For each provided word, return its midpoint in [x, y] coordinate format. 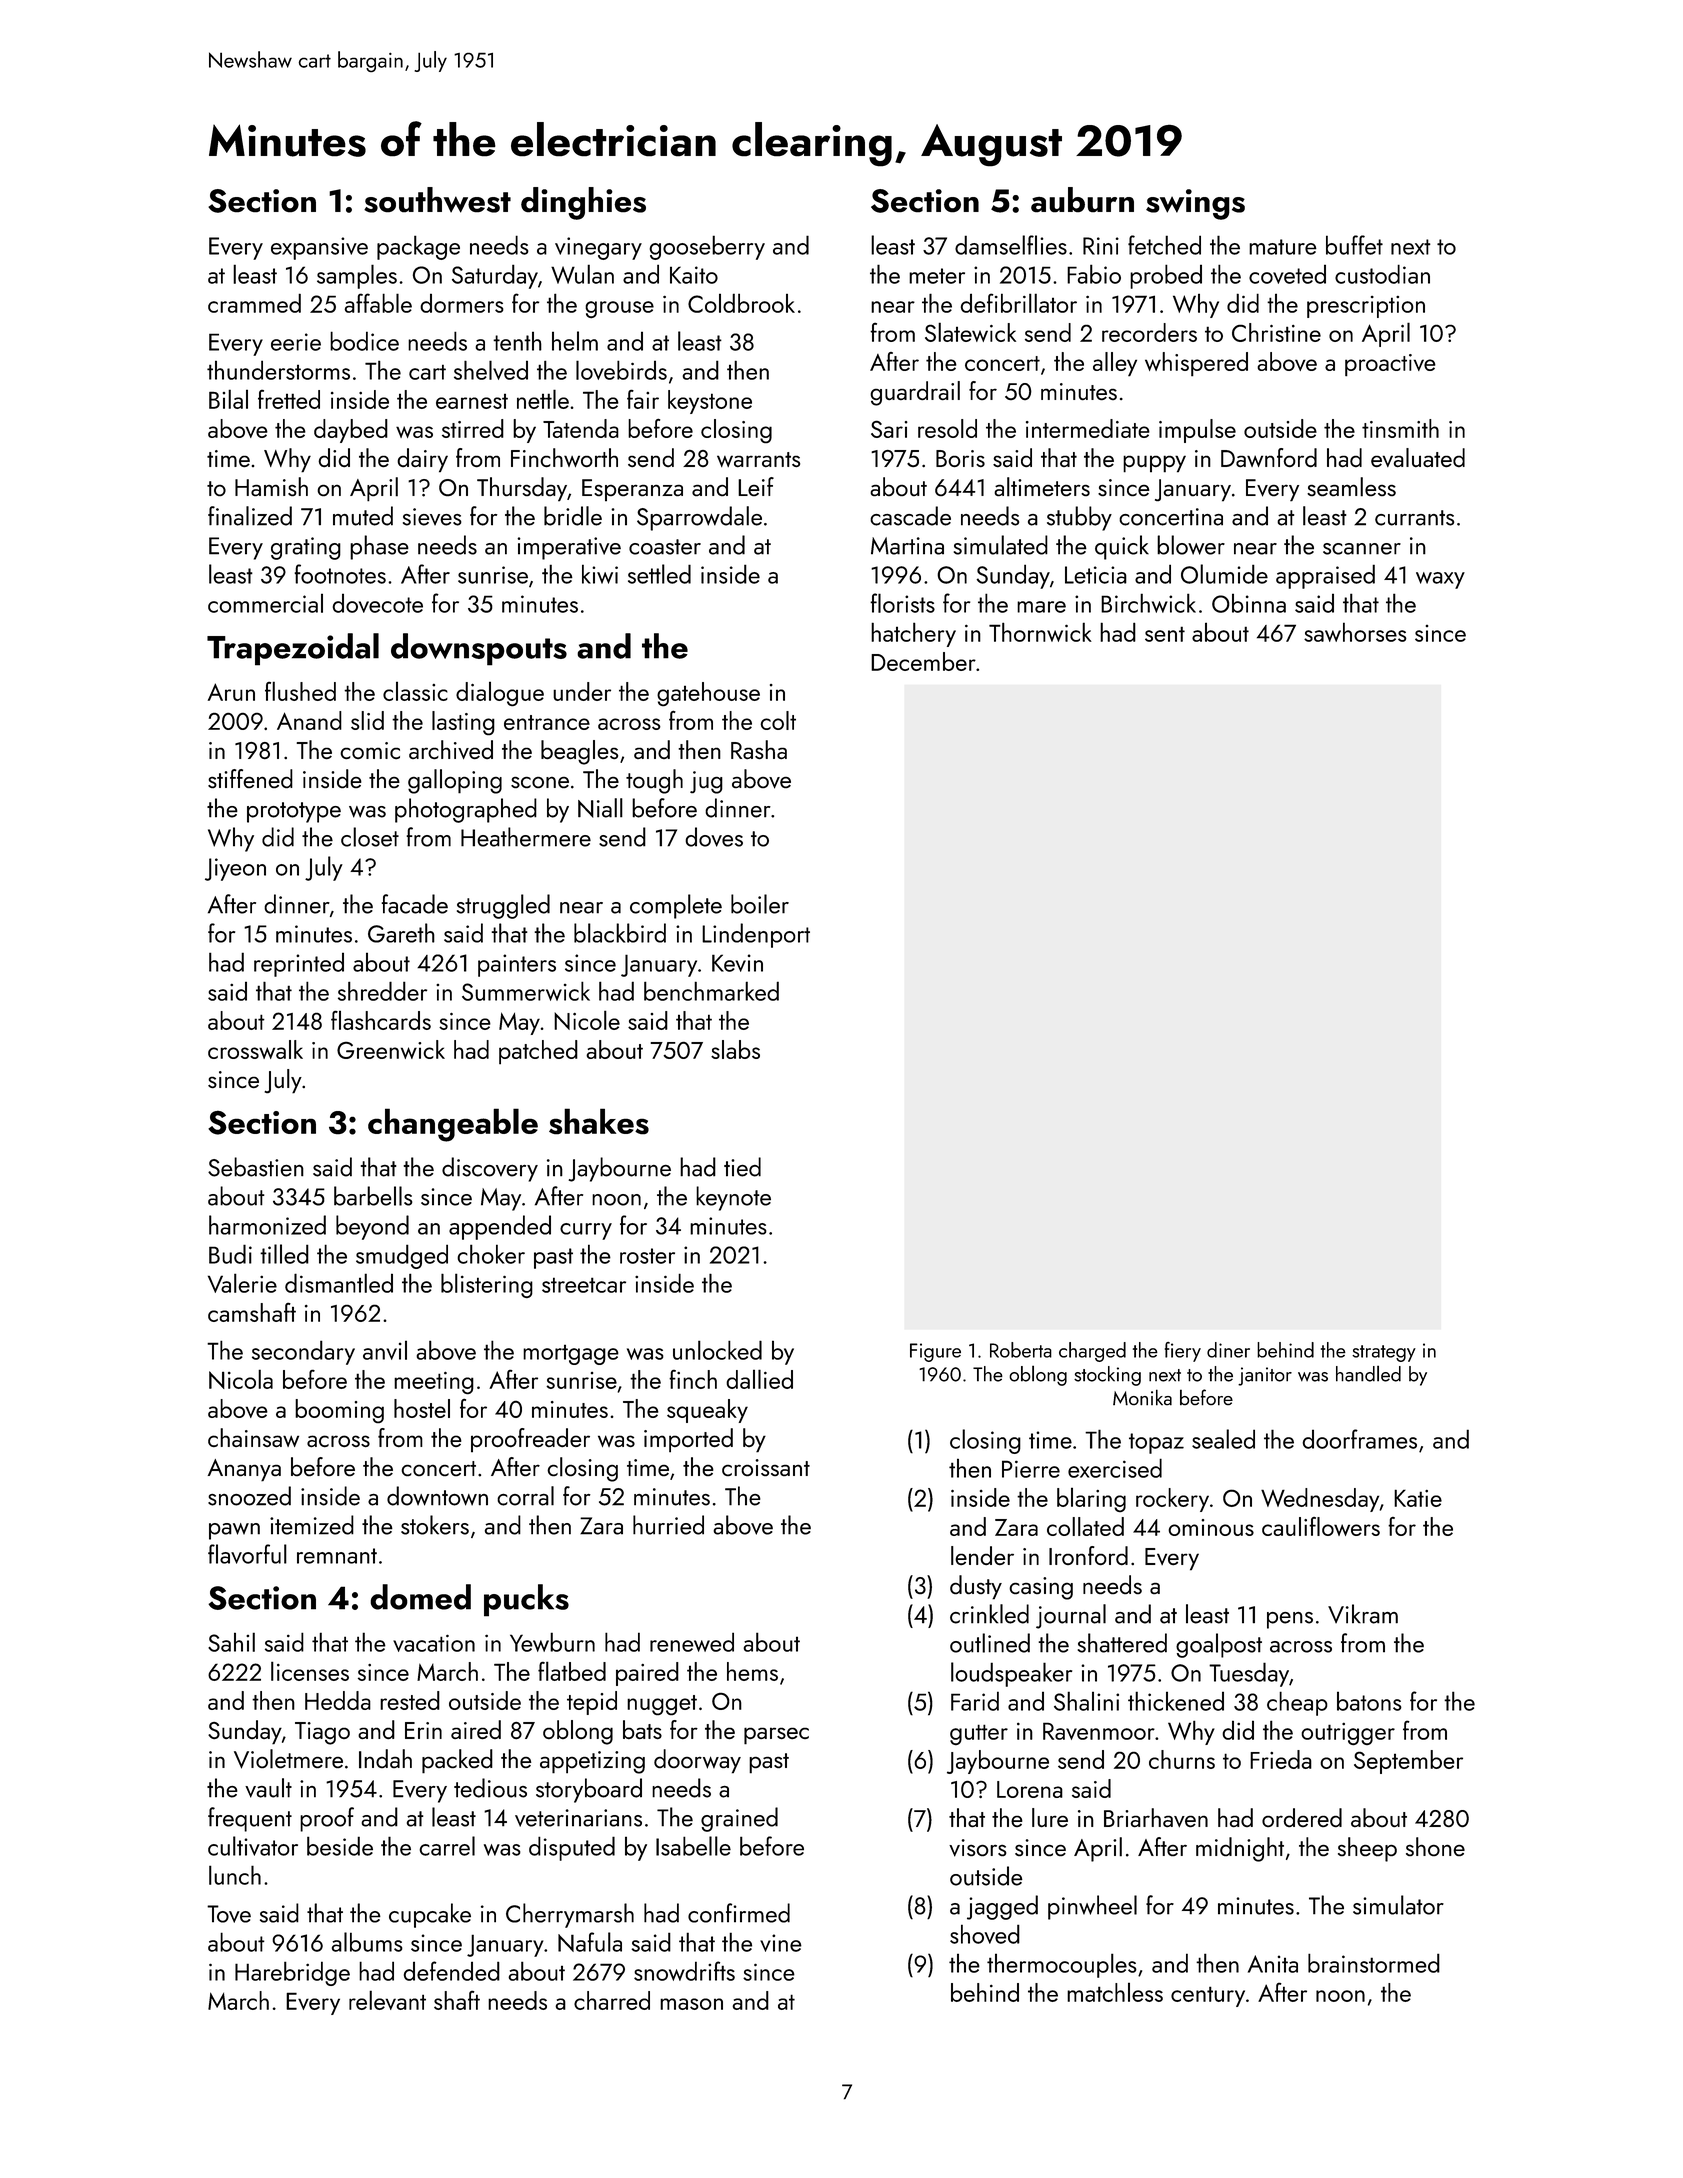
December [923, 661]
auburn [1082, 200]
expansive [319, 248]
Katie [1418, 1498]
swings [1195, 204]
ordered [1302, 1817]
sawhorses [1355, 632]
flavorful [247, 1554]
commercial [265, 603]
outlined [990, 1643]
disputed [572, 1848]
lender [982, 1555]
